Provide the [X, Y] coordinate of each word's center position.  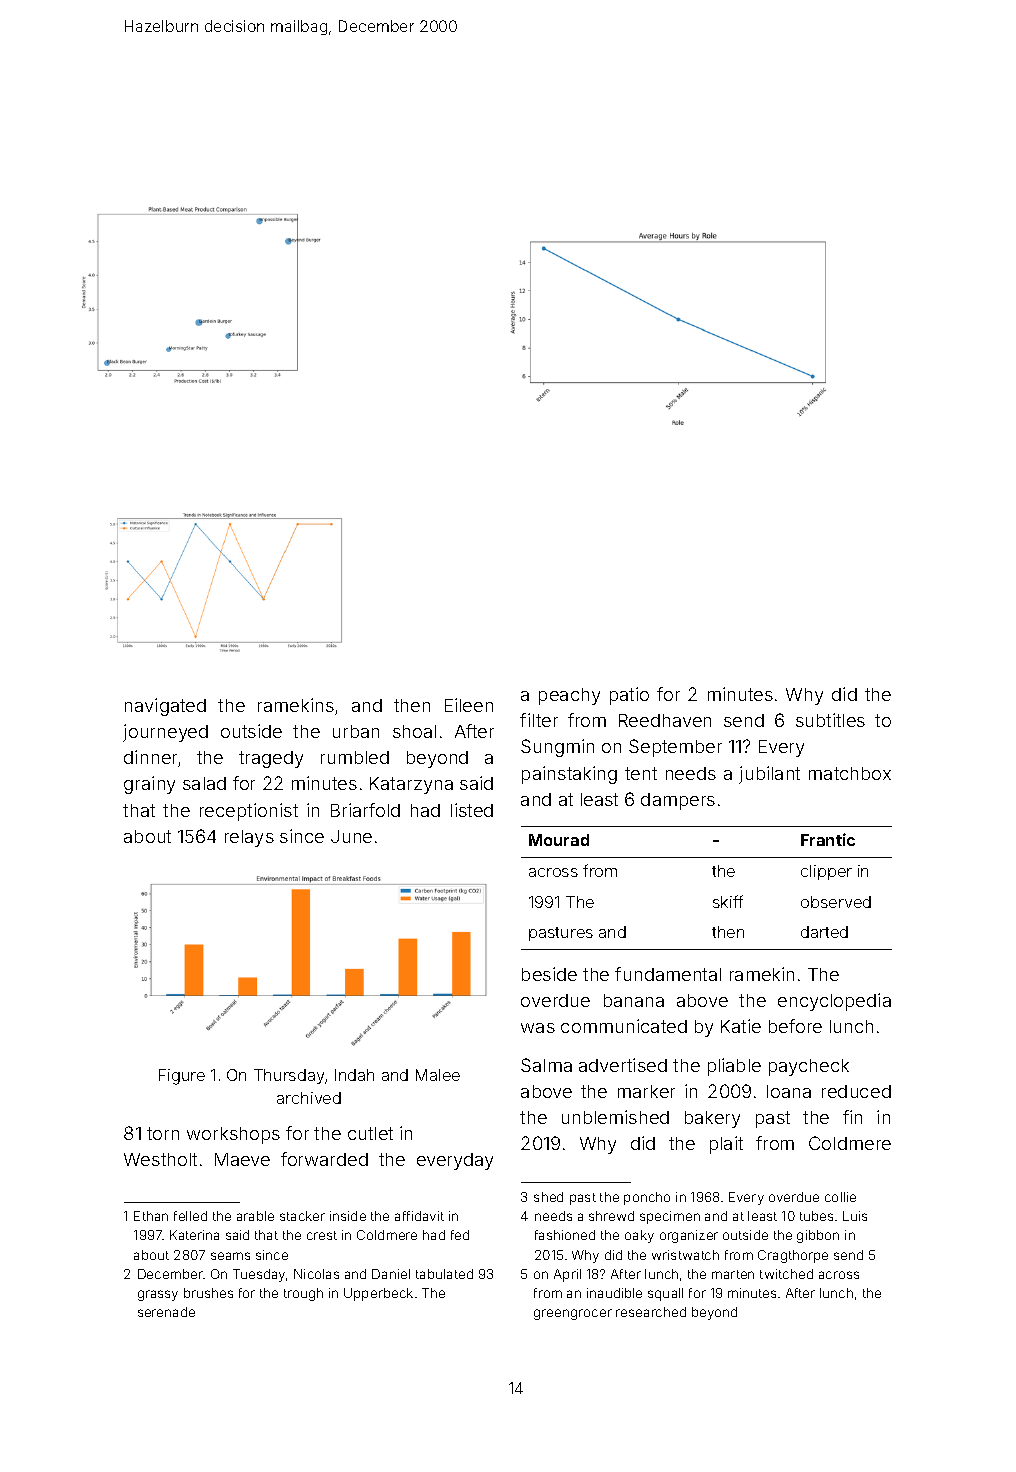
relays [249, 838]
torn [163, 1133]
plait [726, 1145]
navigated [165, 707]
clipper [826, 872]
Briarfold [365, 810]
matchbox [850, 773]
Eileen [469, 705]
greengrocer [573, 1314]
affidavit [419, 1216]
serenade [166, 1312]
